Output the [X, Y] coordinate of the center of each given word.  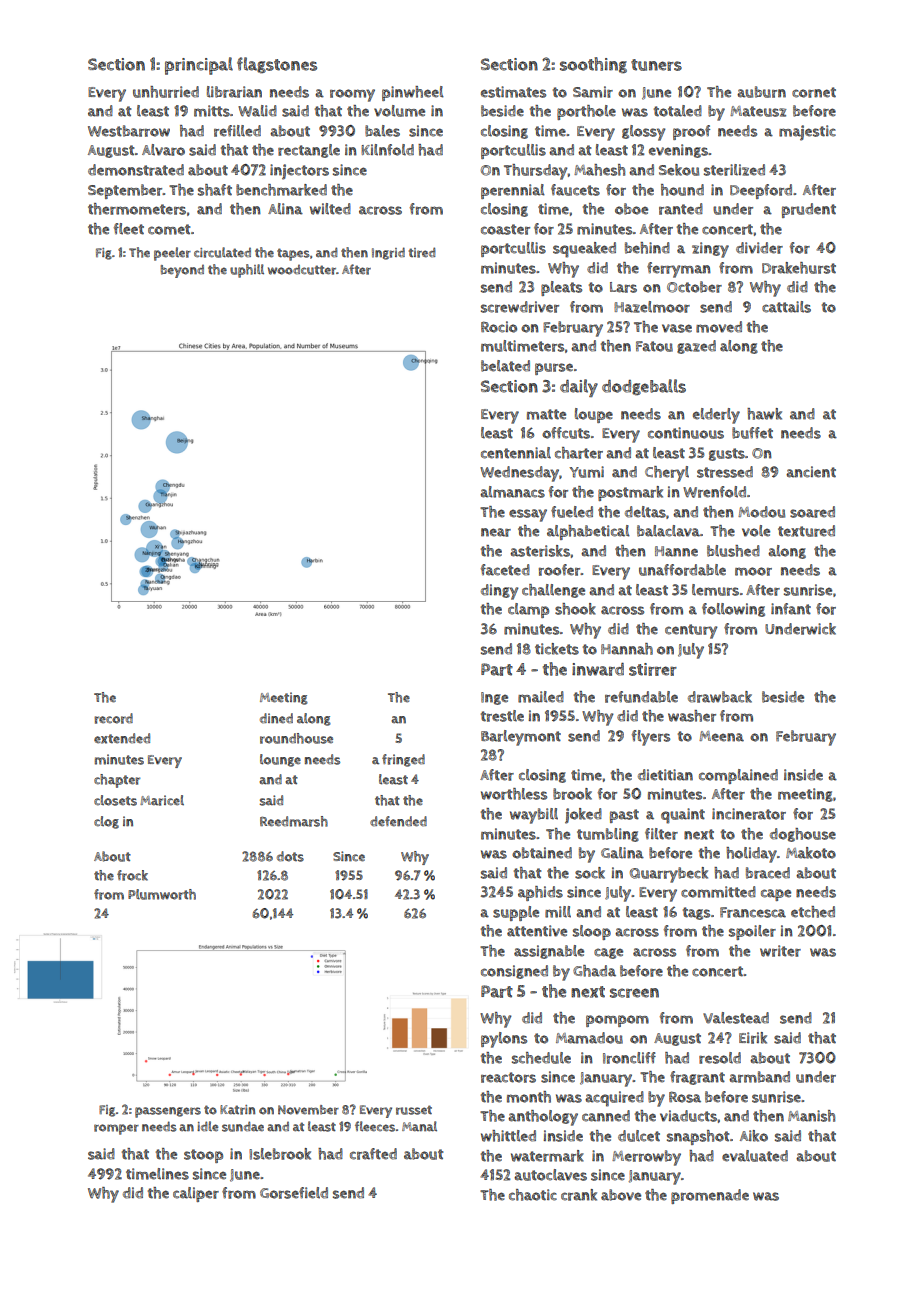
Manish [811, 1116]
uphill [247, 271]
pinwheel [413, 93]
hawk [764, 414]
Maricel [162, 800]
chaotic [533, 1195]
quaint [683, 816]
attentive [537, 931]
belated [505, 366]
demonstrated [136, 170]
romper [116, 1129]
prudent [809, 210]
